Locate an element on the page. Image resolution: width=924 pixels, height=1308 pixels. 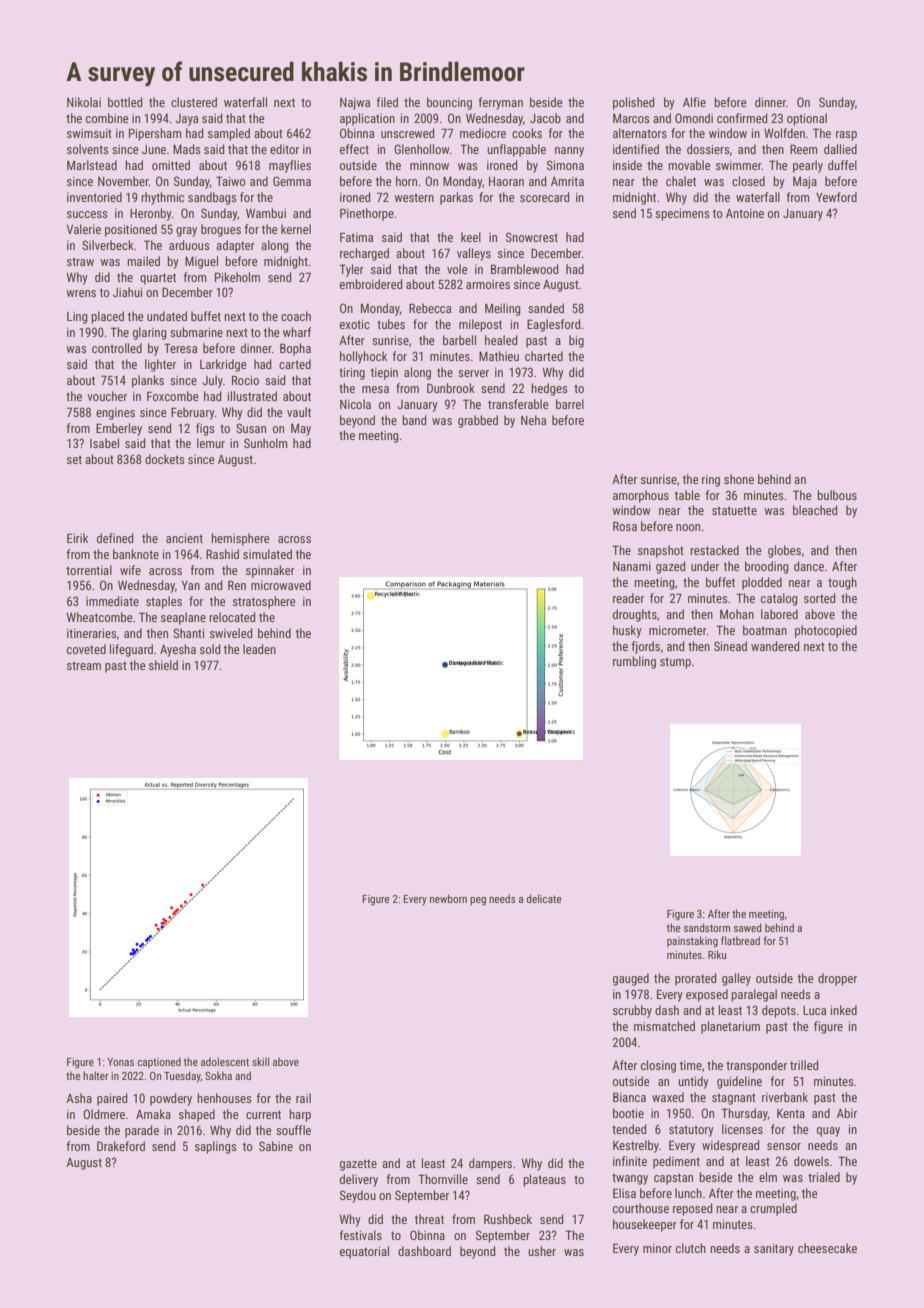
stagnant is located at coordinates (734, 1099).
